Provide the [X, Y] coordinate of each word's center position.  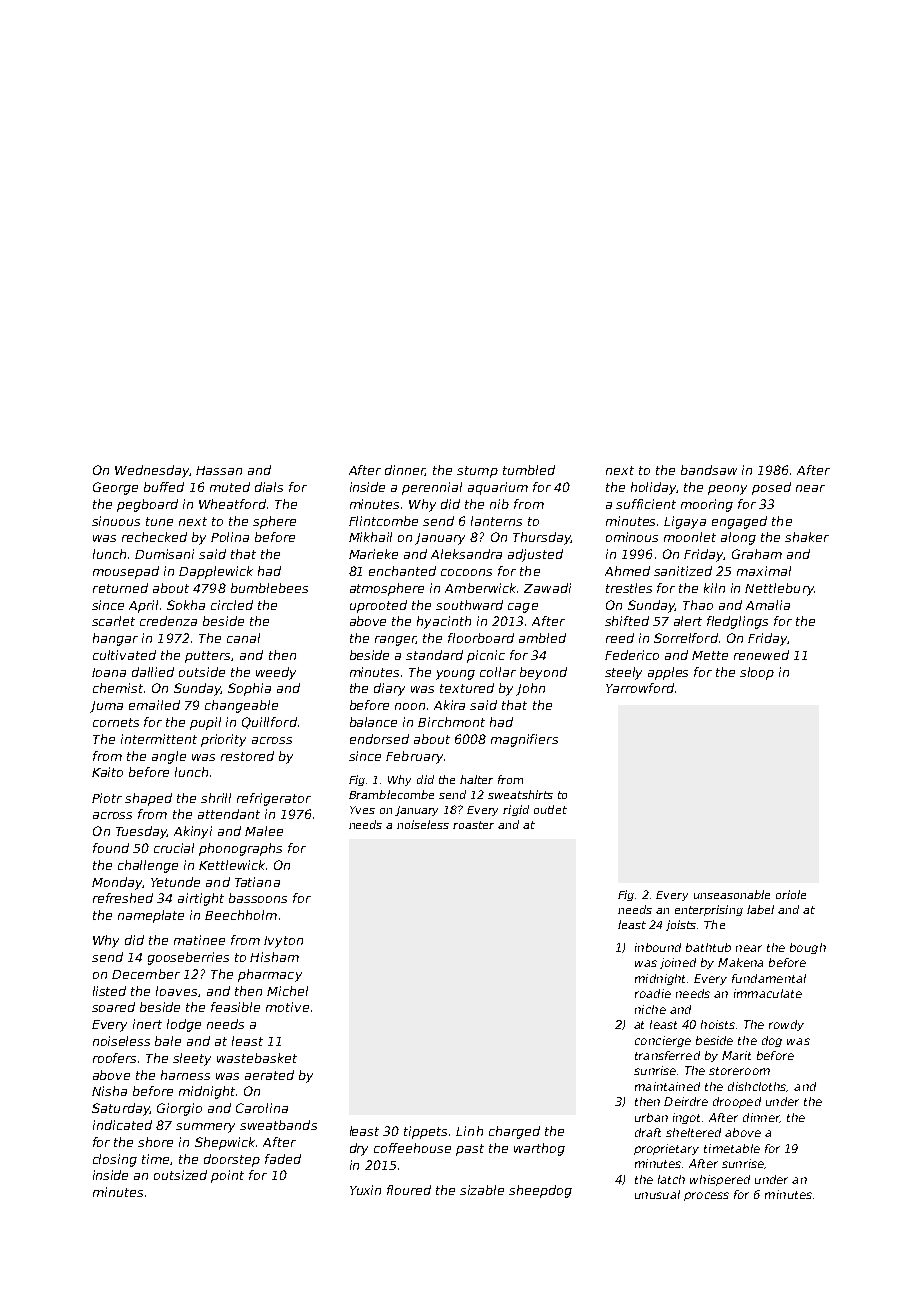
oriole [791, 894]
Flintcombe [383, 521]
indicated [122, 1125]
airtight [201, 899]
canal [243, 638]
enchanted [402, 571]
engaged [739, 522]
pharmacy [270, 975]
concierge [663, 1041]
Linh [469, 1131]
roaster [473, 825]
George [115, 488]
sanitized [683, 571]
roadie [653, 993]
